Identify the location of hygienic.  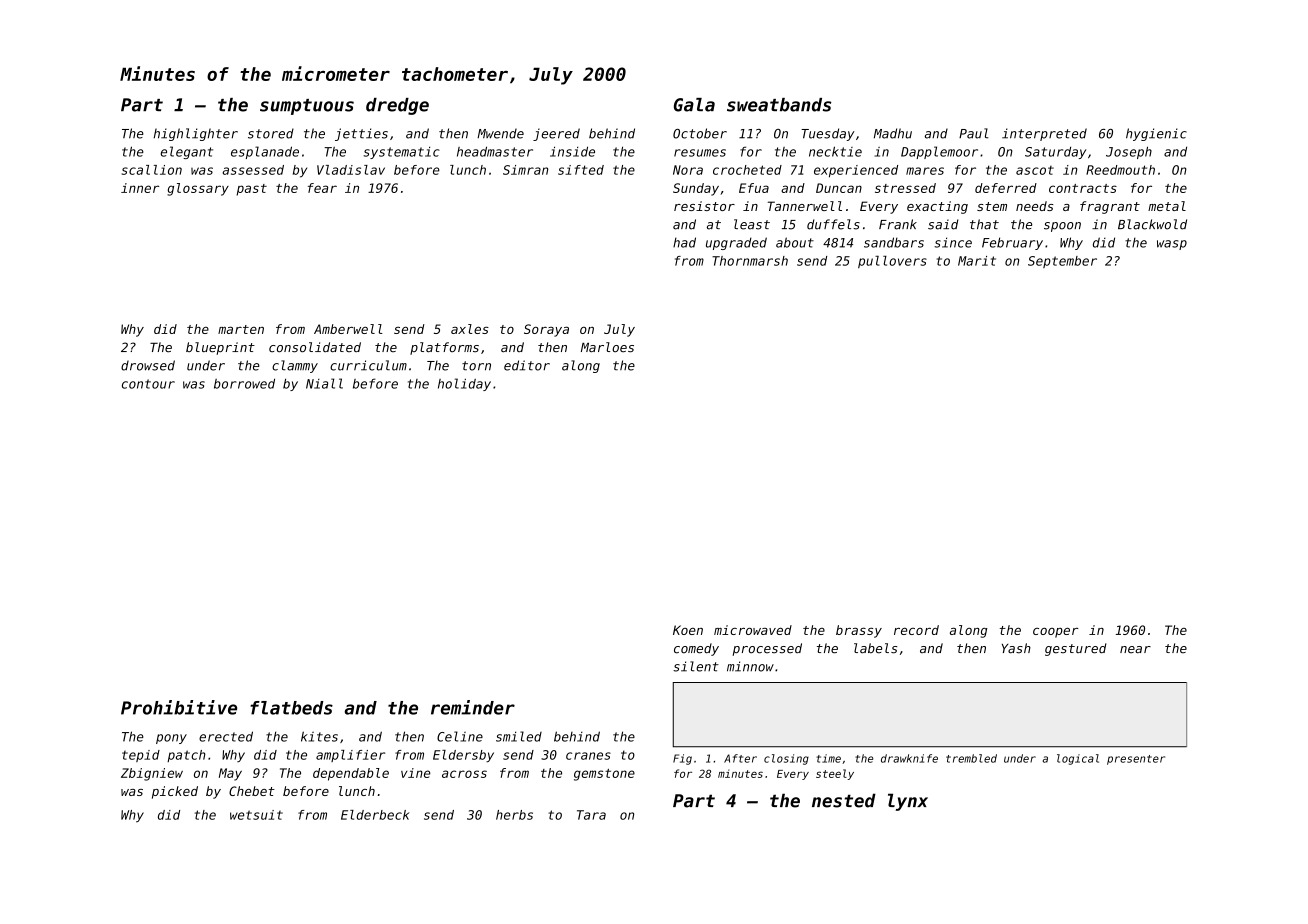
(1156, 134).
